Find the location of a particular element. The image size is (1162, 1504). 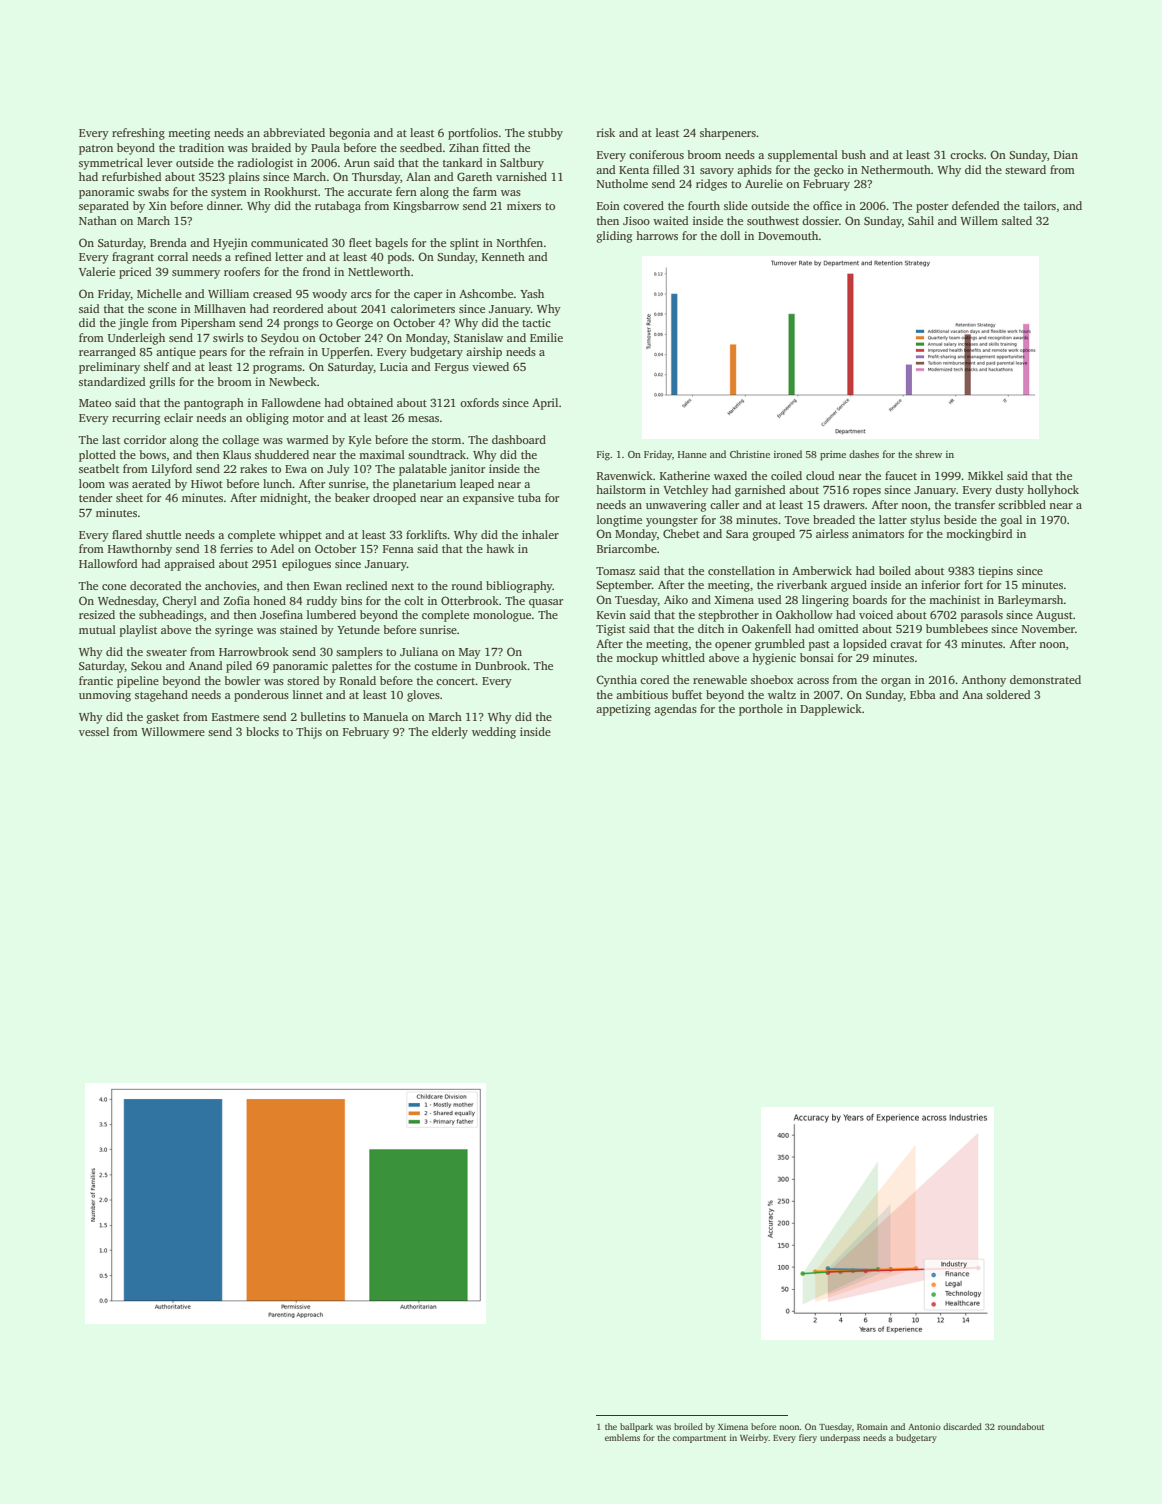

dashboard is located at coordinates (519, 439).
